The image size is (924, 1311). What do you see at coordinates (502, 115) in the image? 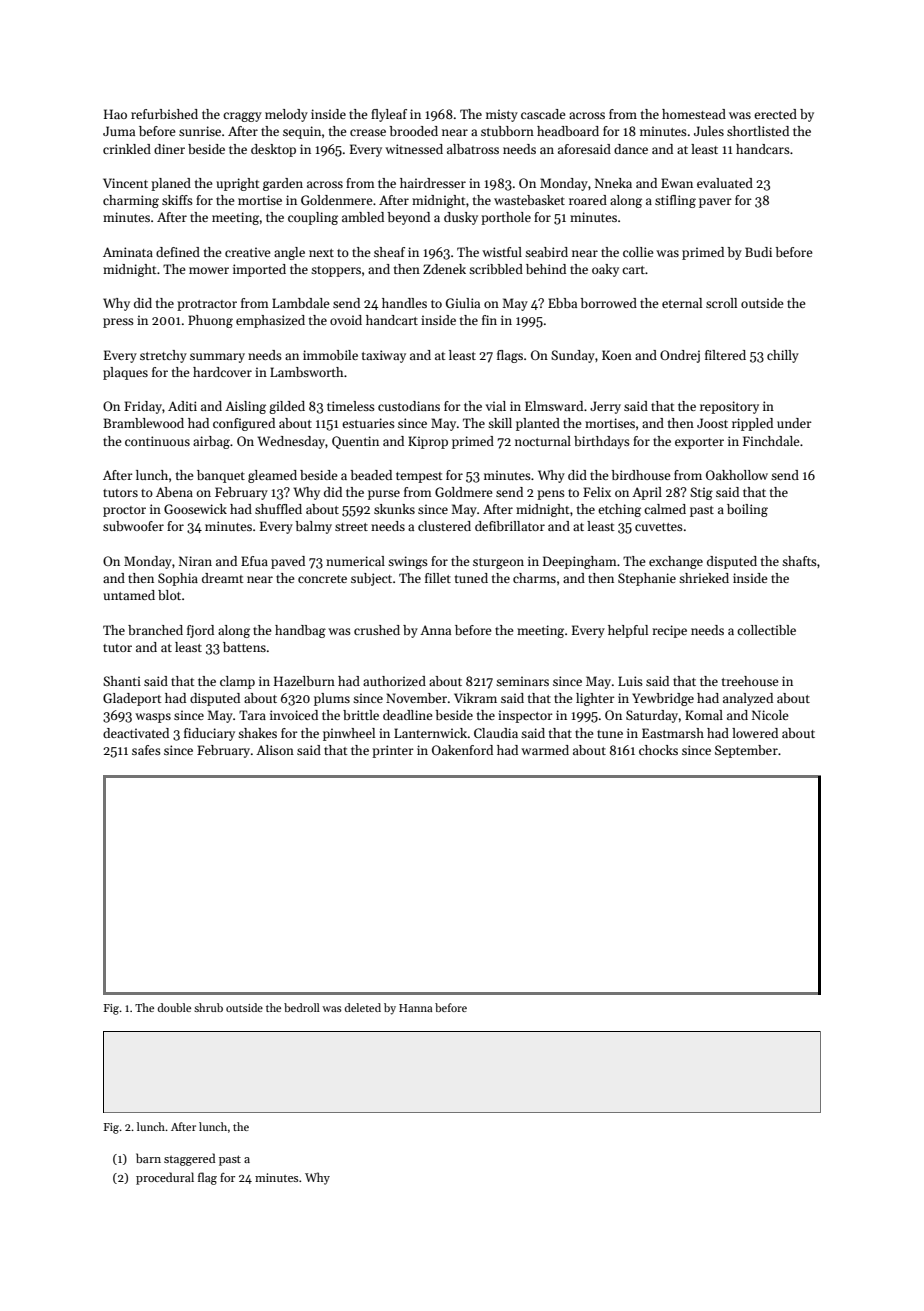
I see `misty` at bounding box center [502, 115].
